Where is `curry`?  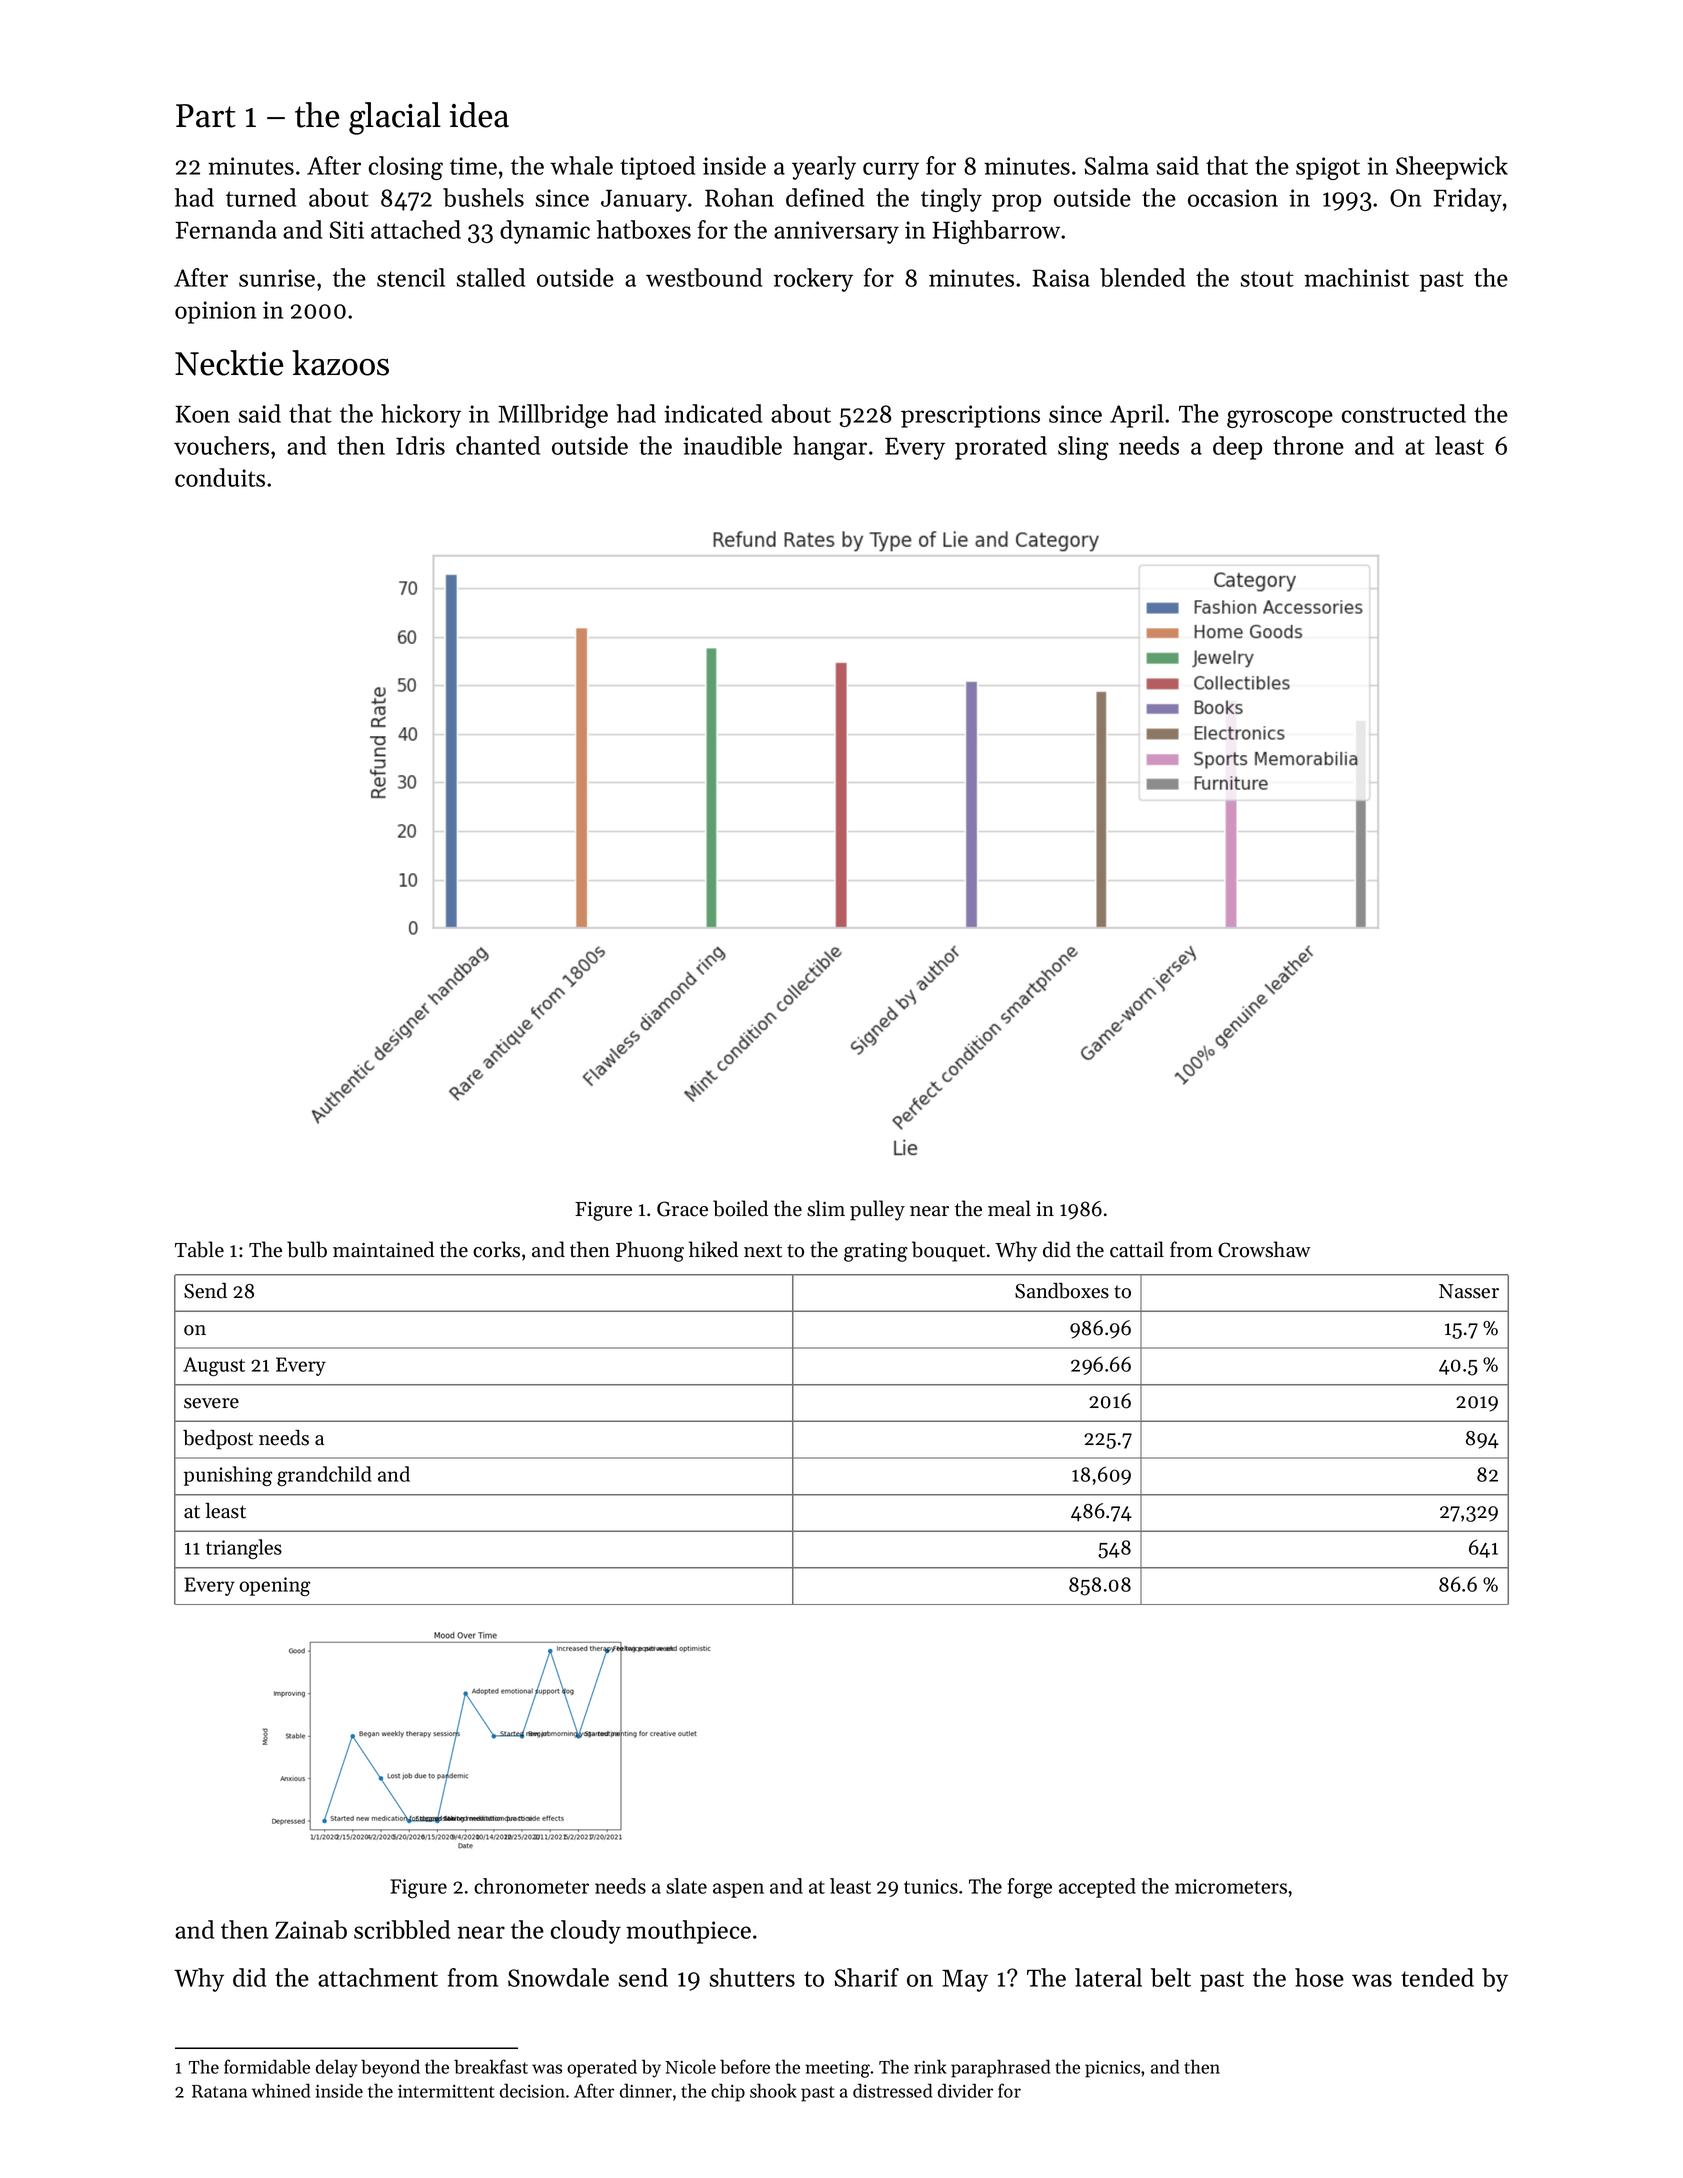
curry is located at coordinates (891, 171).
